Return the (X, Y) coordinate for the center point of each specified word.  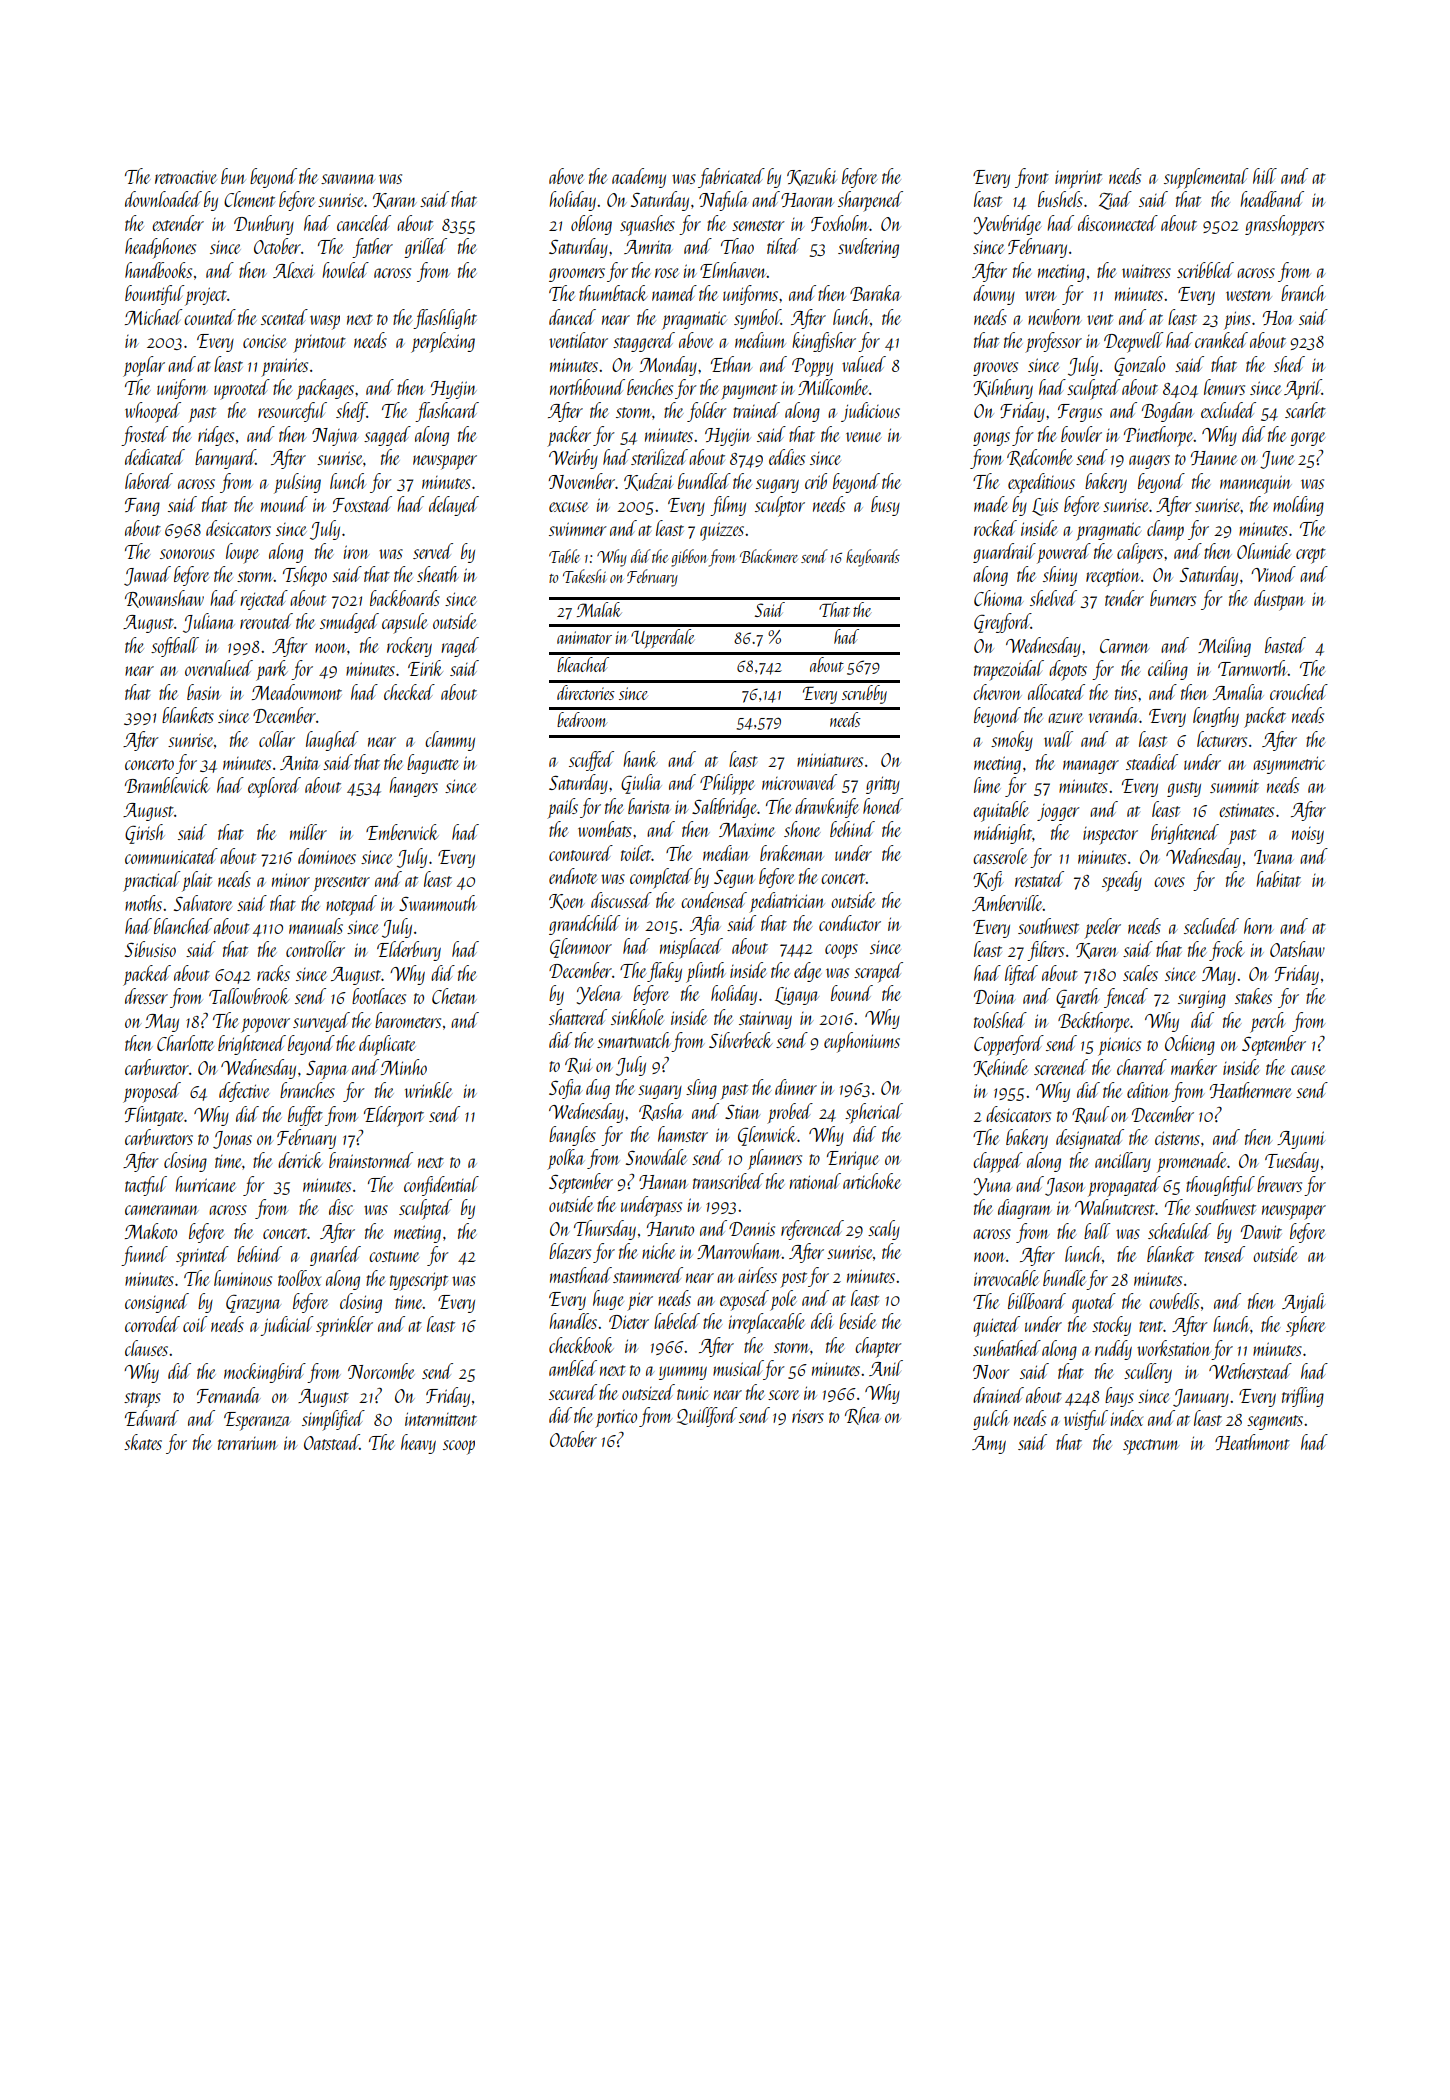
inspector (1110, 836)
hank (640, 759)
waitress (1146, 271)
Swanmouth (438, 903)
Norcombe (381, 1371)
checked (409, 692)
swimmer (577, 529)
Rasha (661, 1112)
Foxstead (362, 504)
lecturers (1222, 739)
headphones (160, 248)
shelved (1053, 598)
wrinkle (429, 1090)
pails (562, 808)
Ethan (731, 364)
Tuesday (1292, 1162)
